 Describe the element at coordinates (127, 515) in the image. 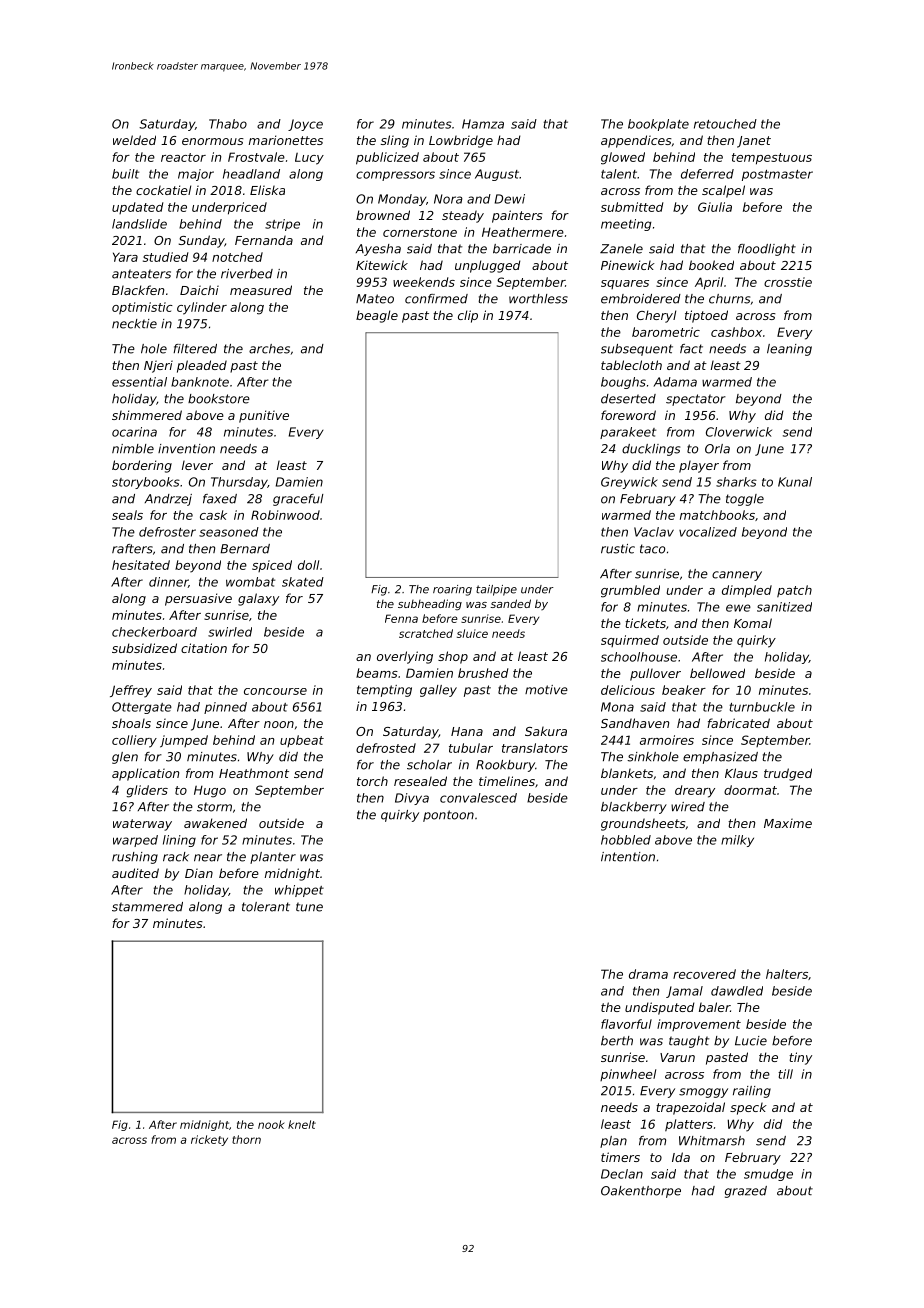

I see `seals` at that location.
